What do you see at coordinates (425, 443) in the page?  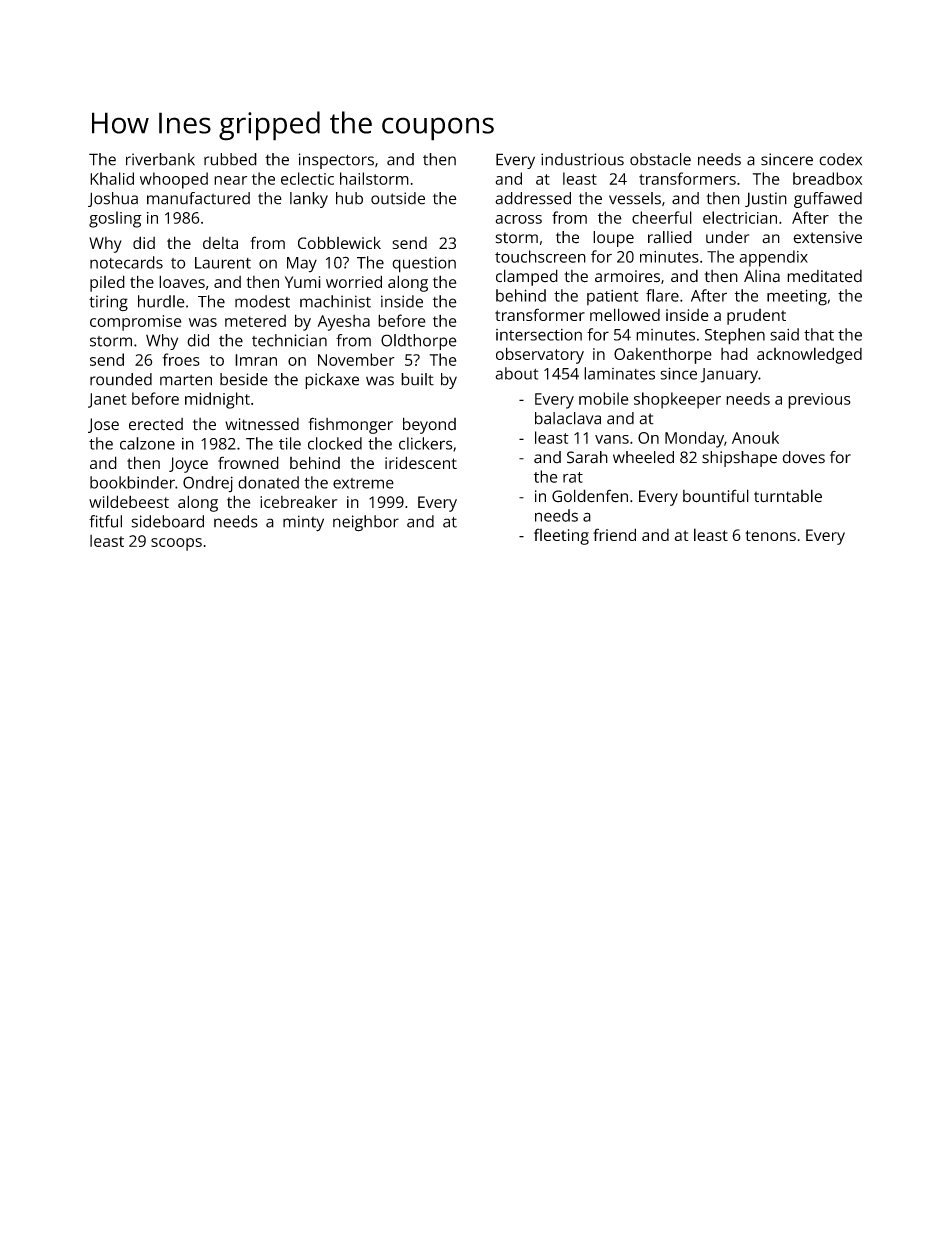 I see `clickers` at bounding box center [425, 443].
